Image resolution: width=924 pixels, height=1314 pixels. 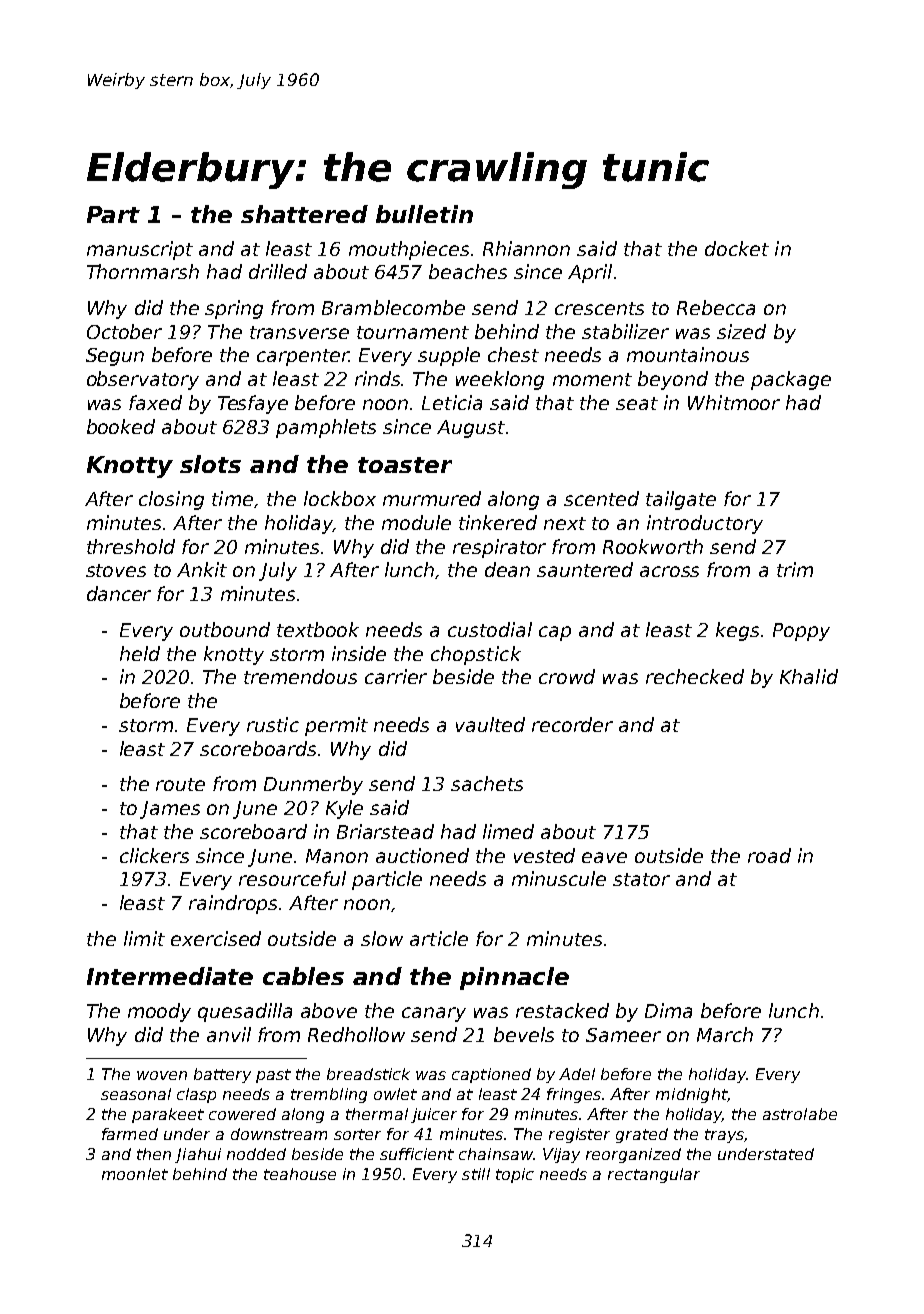 What do you see at coordinates (795, 569) in the screenshot?
I see `trim` at bounding box center [795, 569].
